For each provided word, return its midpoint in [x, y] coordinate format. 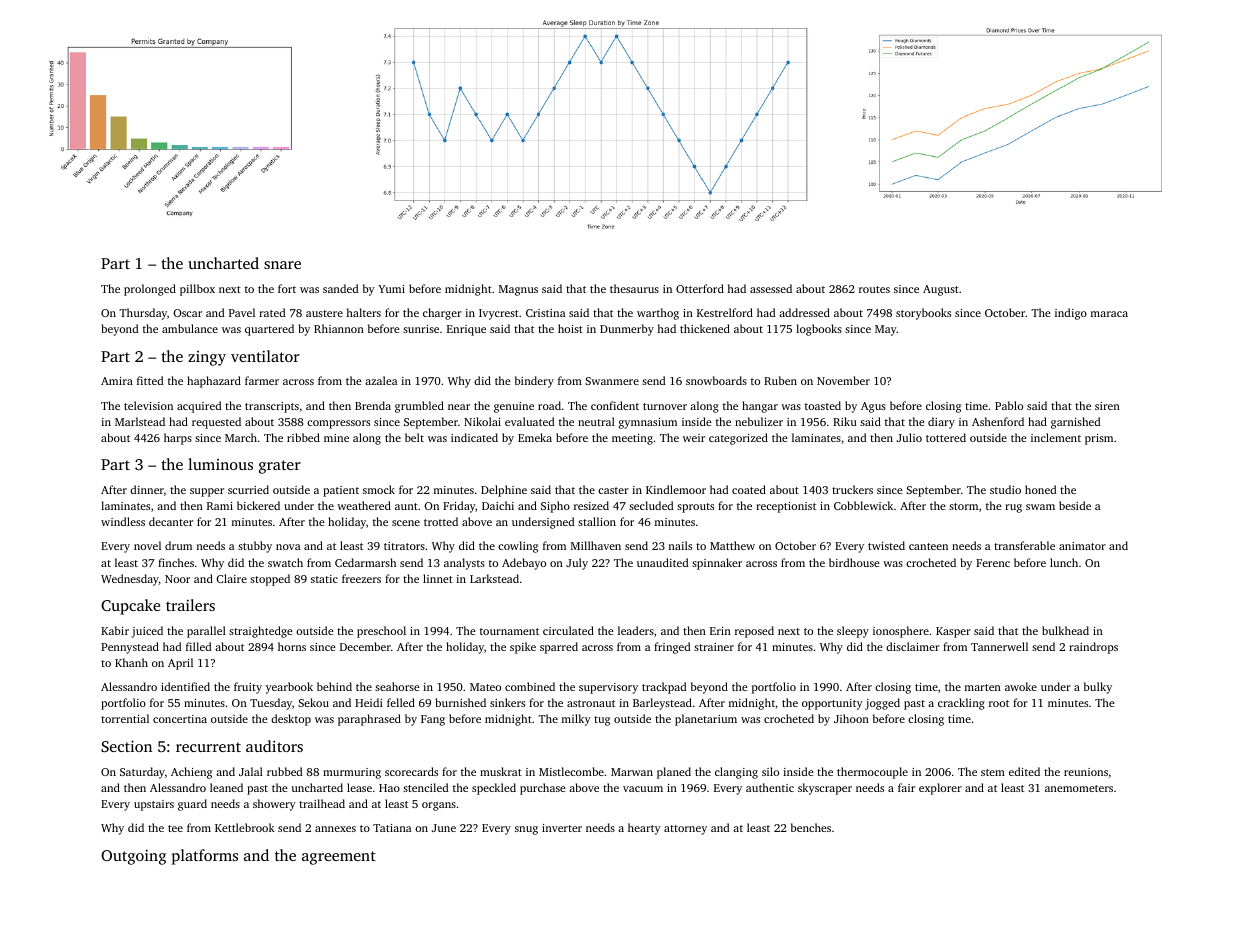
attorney [685, 830]
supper [207, 492]
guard [192, 805]
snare [282, 265]
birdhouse [854, 562]
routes [874, 289]
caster [613, 490]
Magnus [518, 290]
